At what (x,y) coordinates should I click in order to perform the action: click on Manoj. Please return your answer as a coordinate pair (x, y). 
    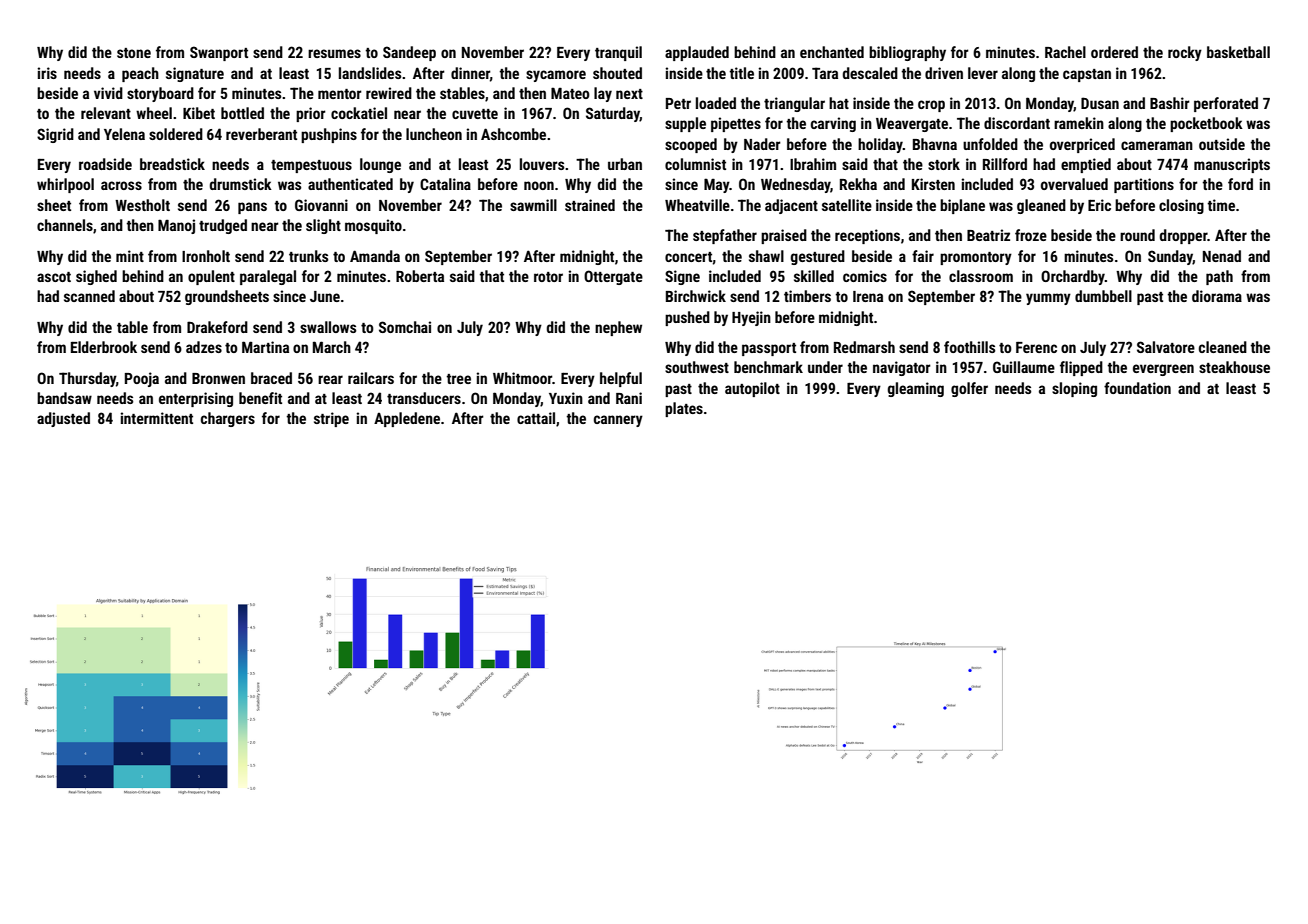
    Looking at the image, I should click on (176, 226).
